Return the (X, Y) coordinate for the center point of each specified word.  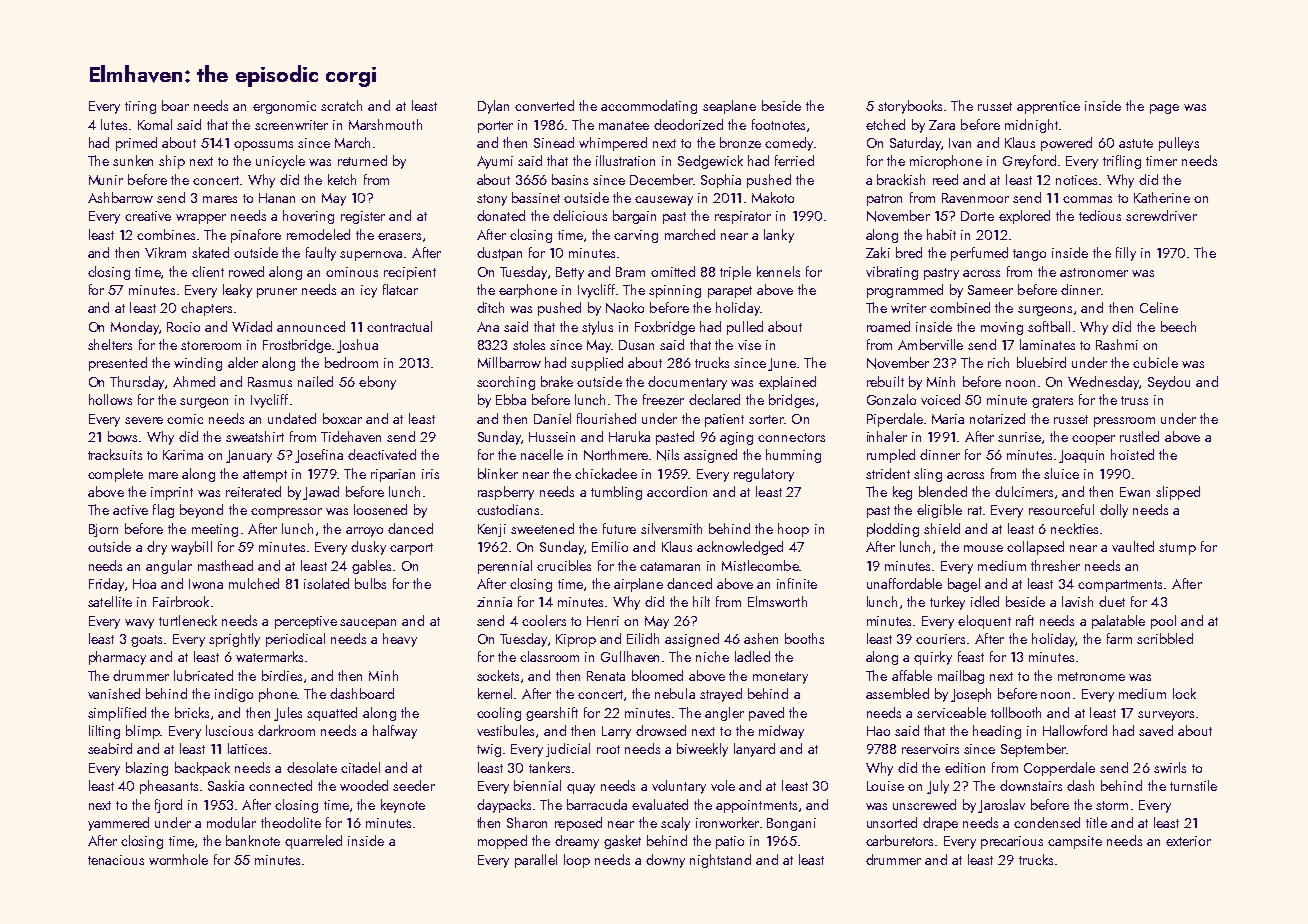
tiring (140, 107)
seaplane (729, 107)
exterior (1188, 841)
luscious (229, 730)
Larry (616, 732)
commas (1087, 199)
